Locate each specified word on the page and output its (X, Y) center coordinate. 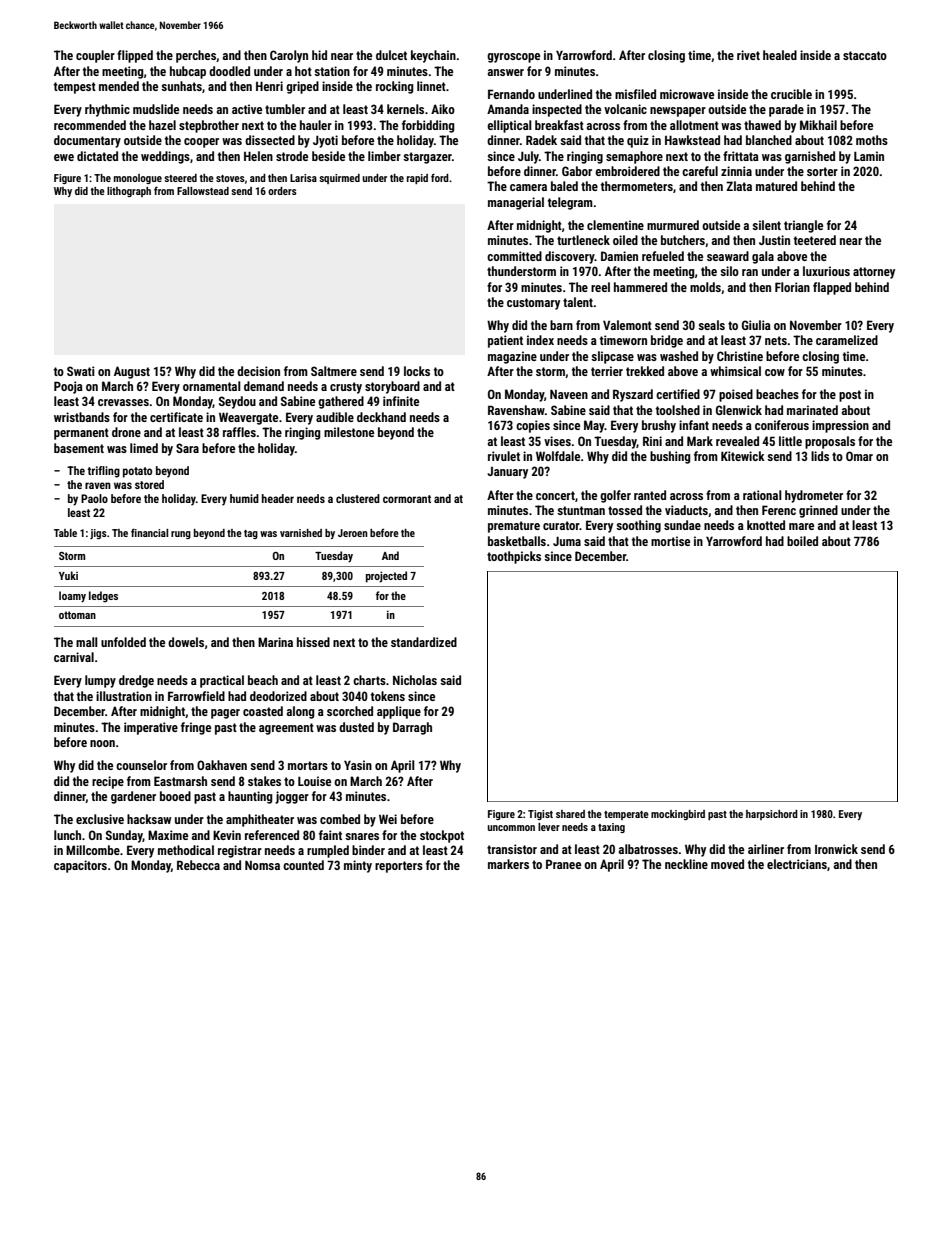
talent (578, 302)
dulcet (391, 55)
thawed (762, 125)
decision (258, 371)
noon (102, 743)
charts (369, 680)
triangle (803, 226)
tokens (388, 696)
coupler (95, 56)
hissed (313, 642)
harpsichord (772, 815)
